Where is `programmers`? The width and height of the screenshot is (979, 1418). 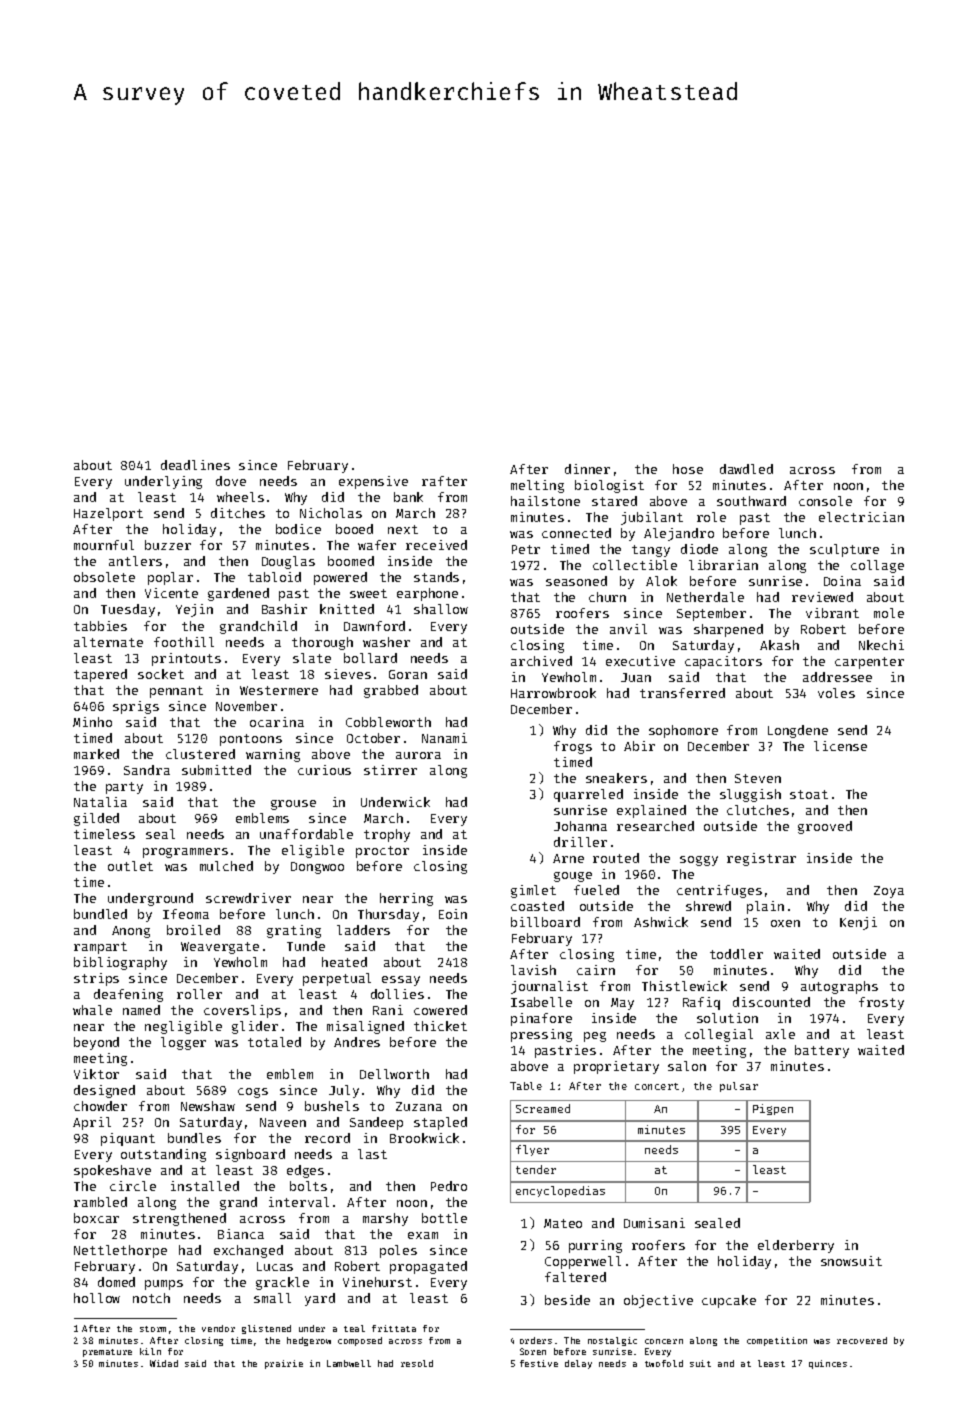 programmers is located at coordinates (185, 853).
